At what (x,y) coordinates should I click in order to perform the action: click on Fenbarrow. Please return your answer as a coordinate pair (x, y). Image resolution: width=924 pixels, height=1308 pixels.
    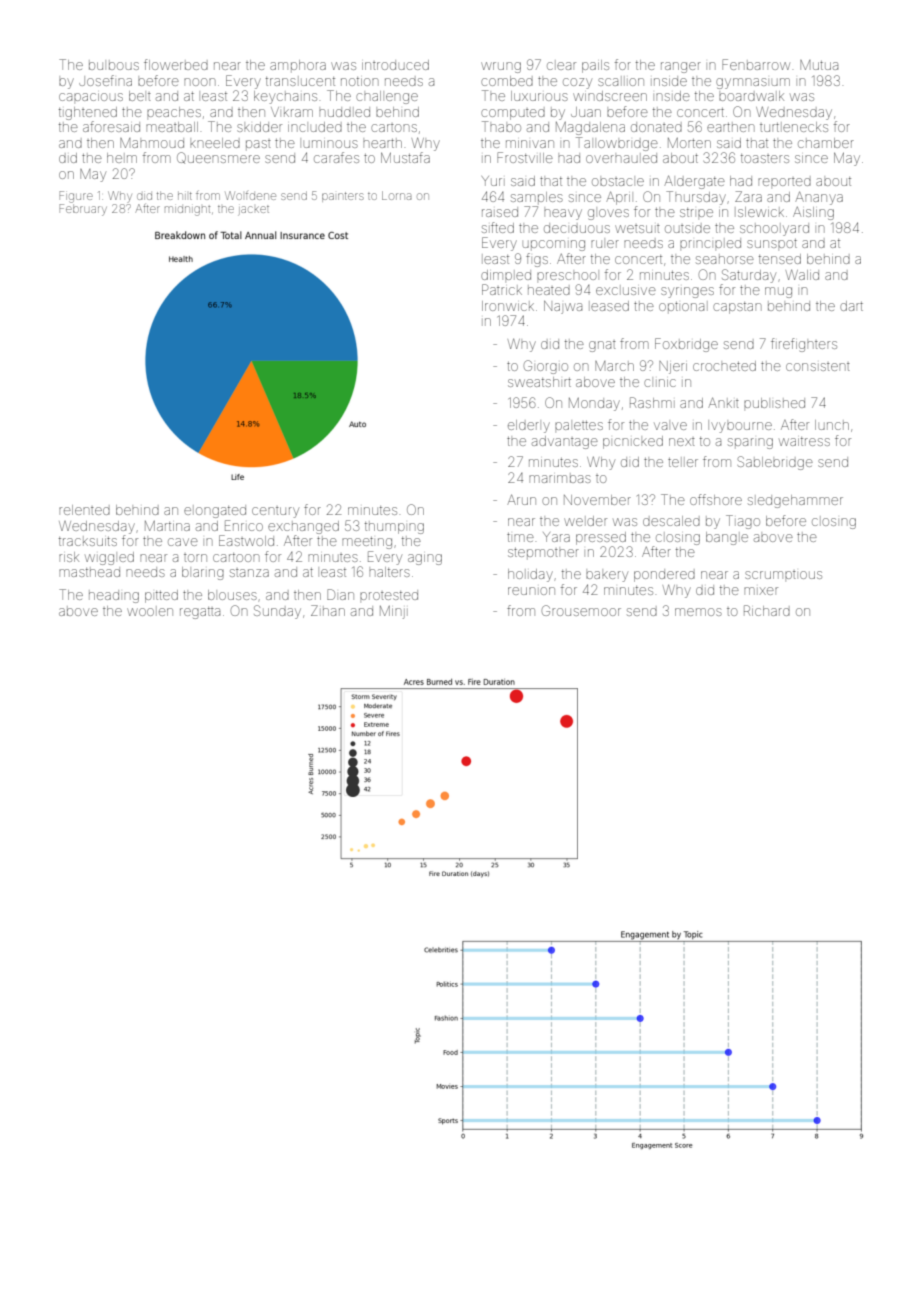
    Looking at the image, I should click on (756, 64).
